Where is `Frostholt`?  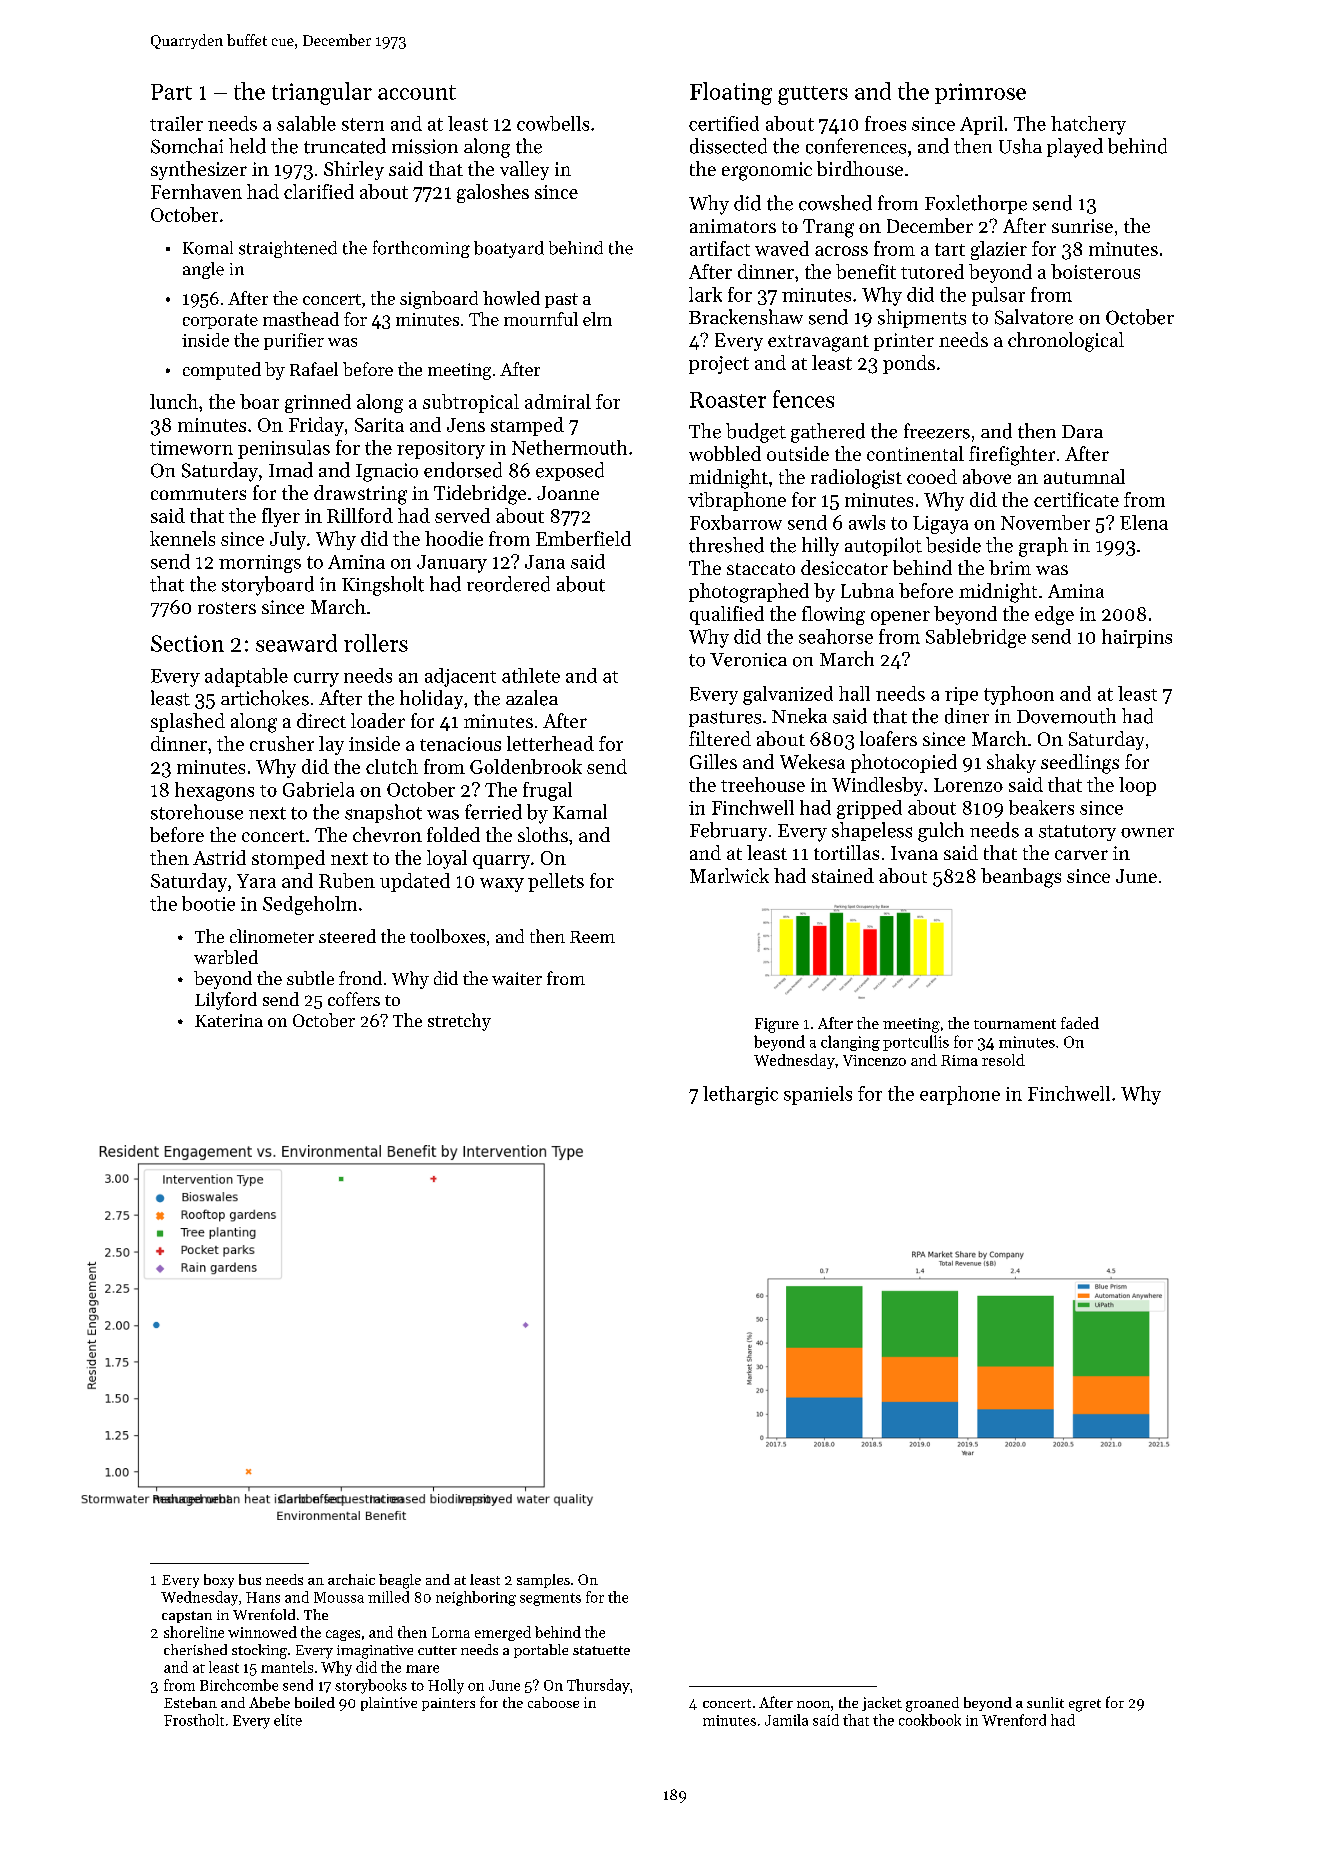 Frostholt is located at coordinates (194, 1720).
